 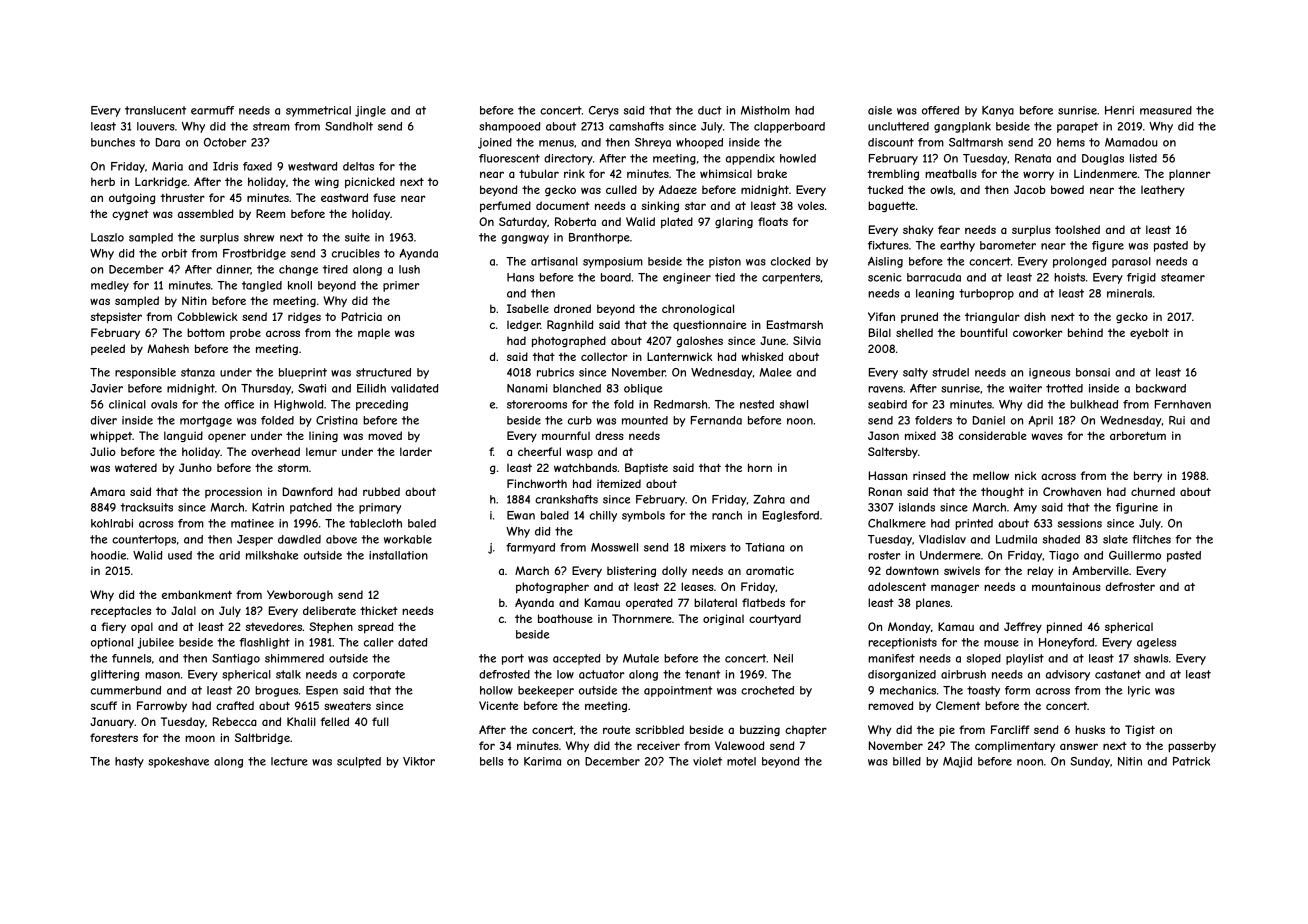 I want to click on Ronan, so click(x=885, y=491).
